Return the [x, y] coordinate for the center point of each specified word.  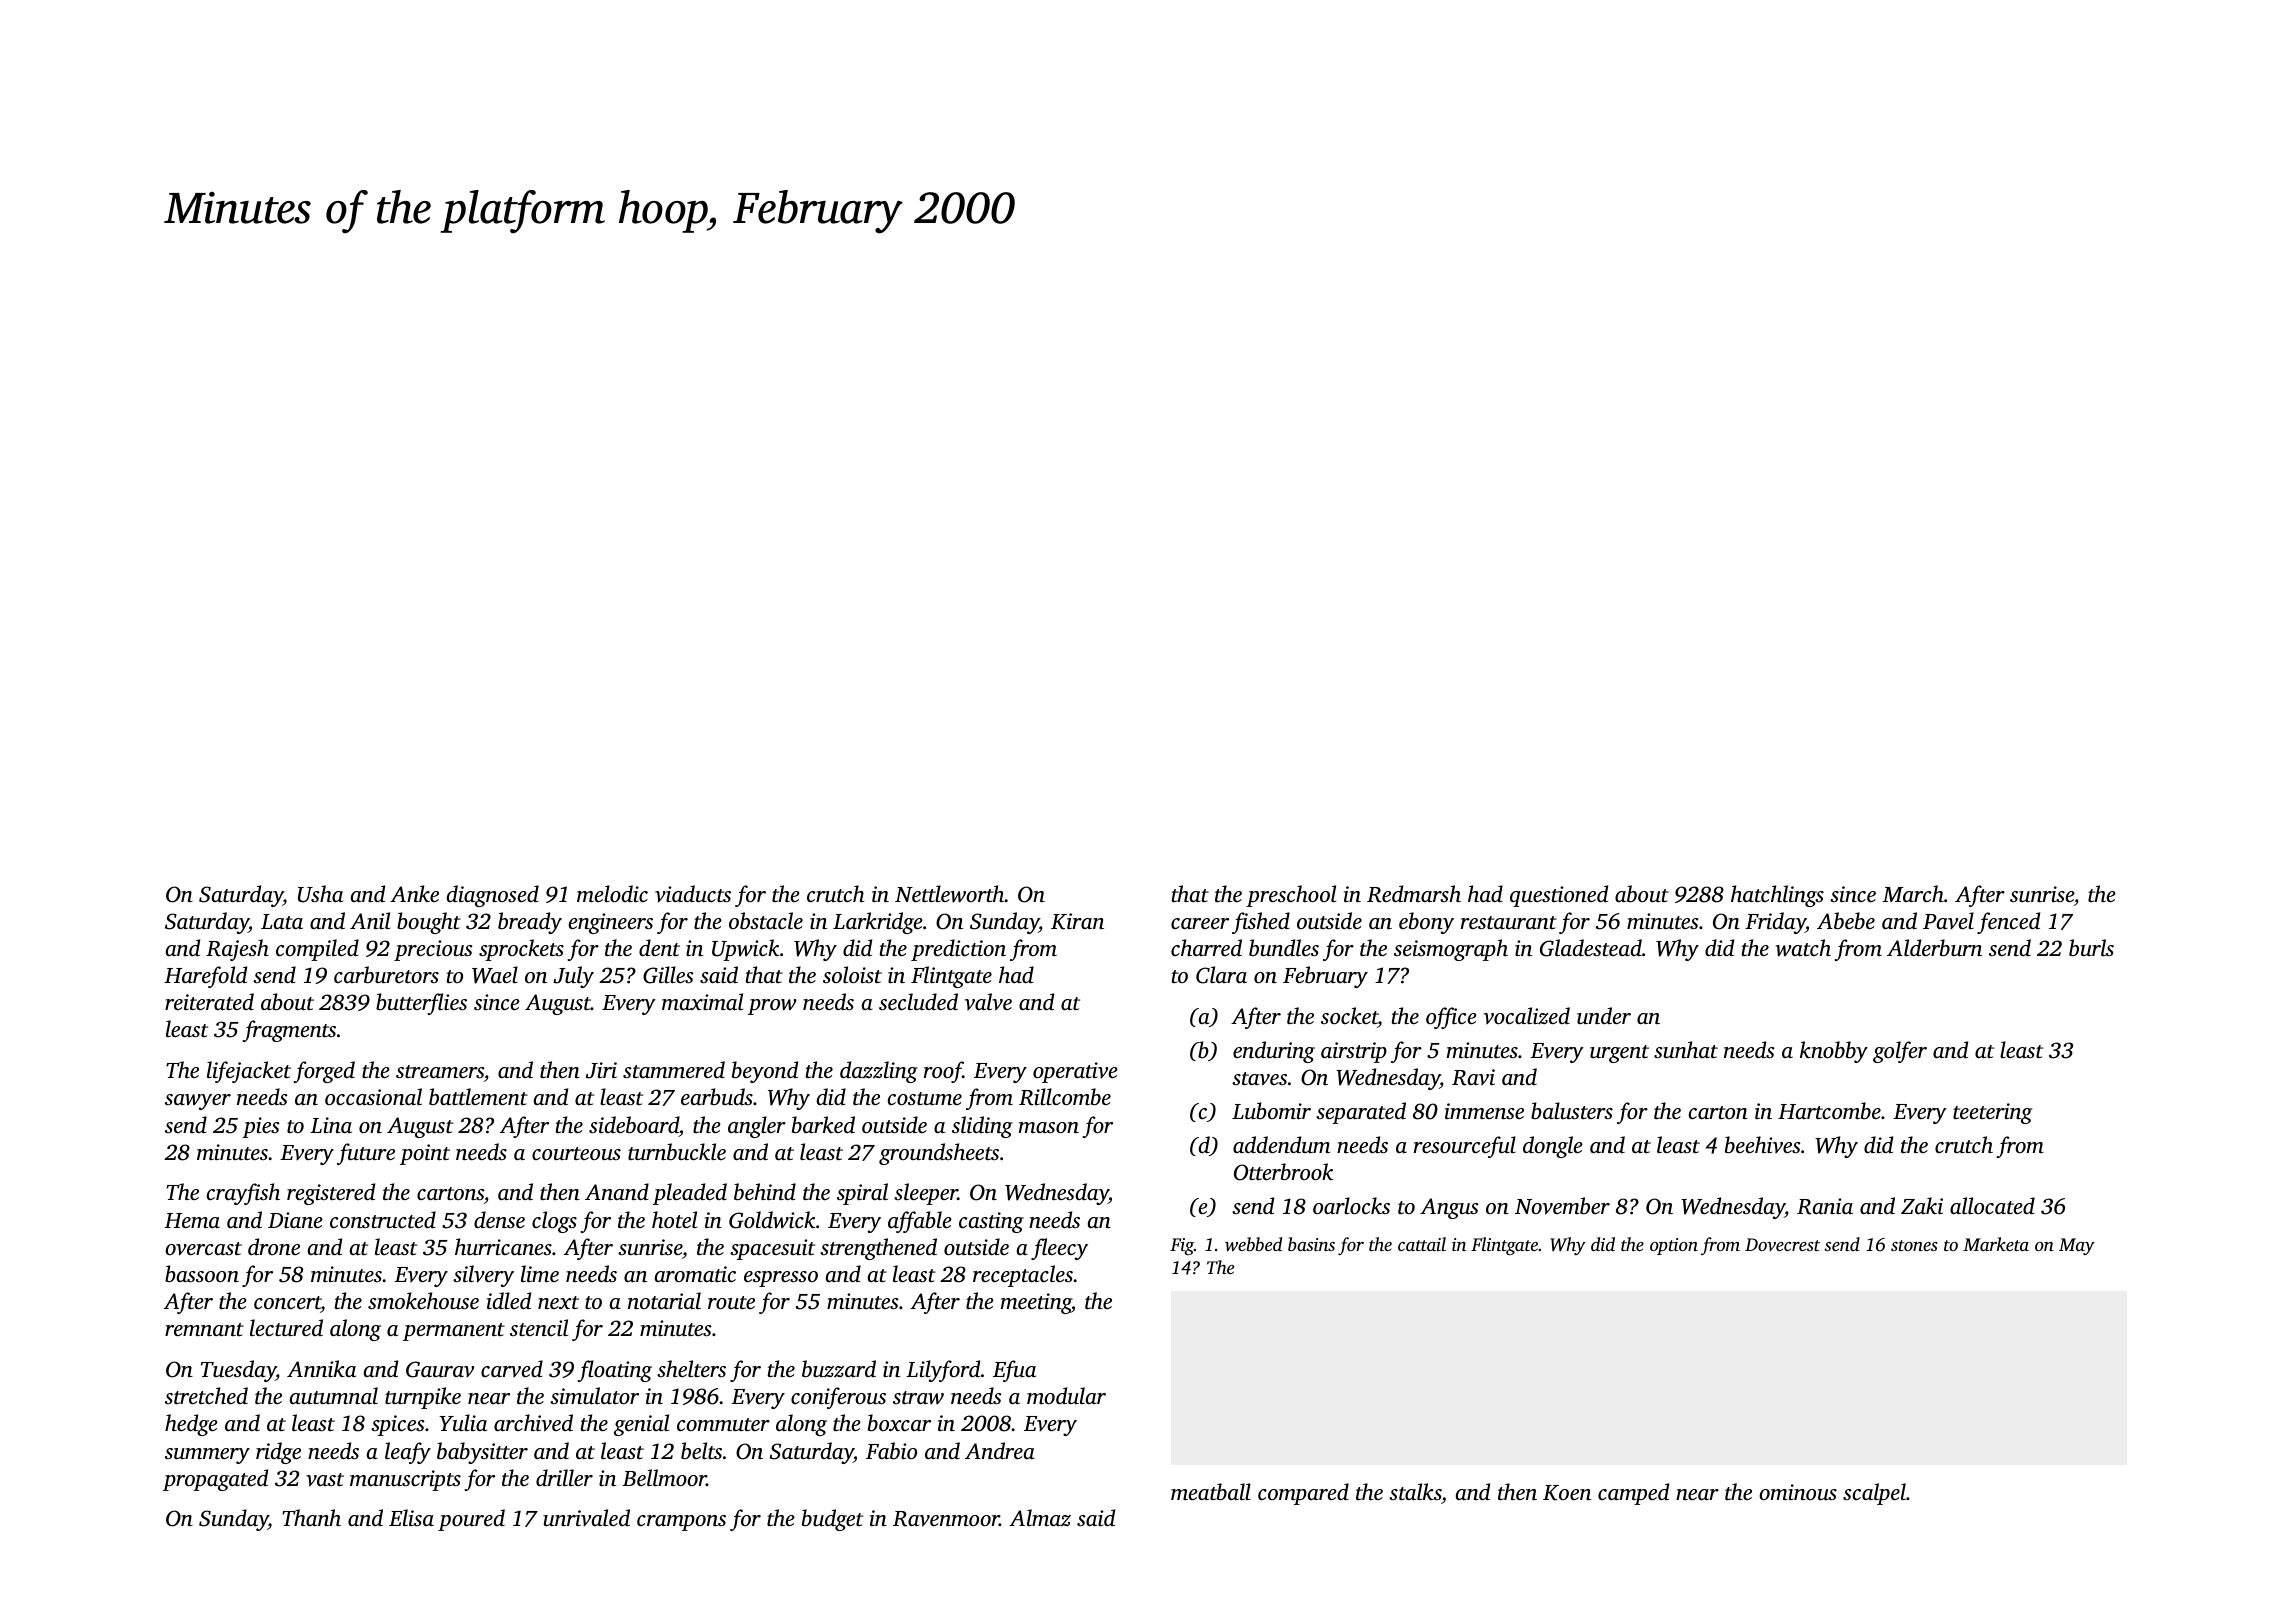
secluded [918, 1001]
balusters [1572, 1110]
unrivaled [586, 1517]
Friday [1775, 923]
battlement [478, 1096]
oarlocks [1351, 1205]
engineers [610, 923]
